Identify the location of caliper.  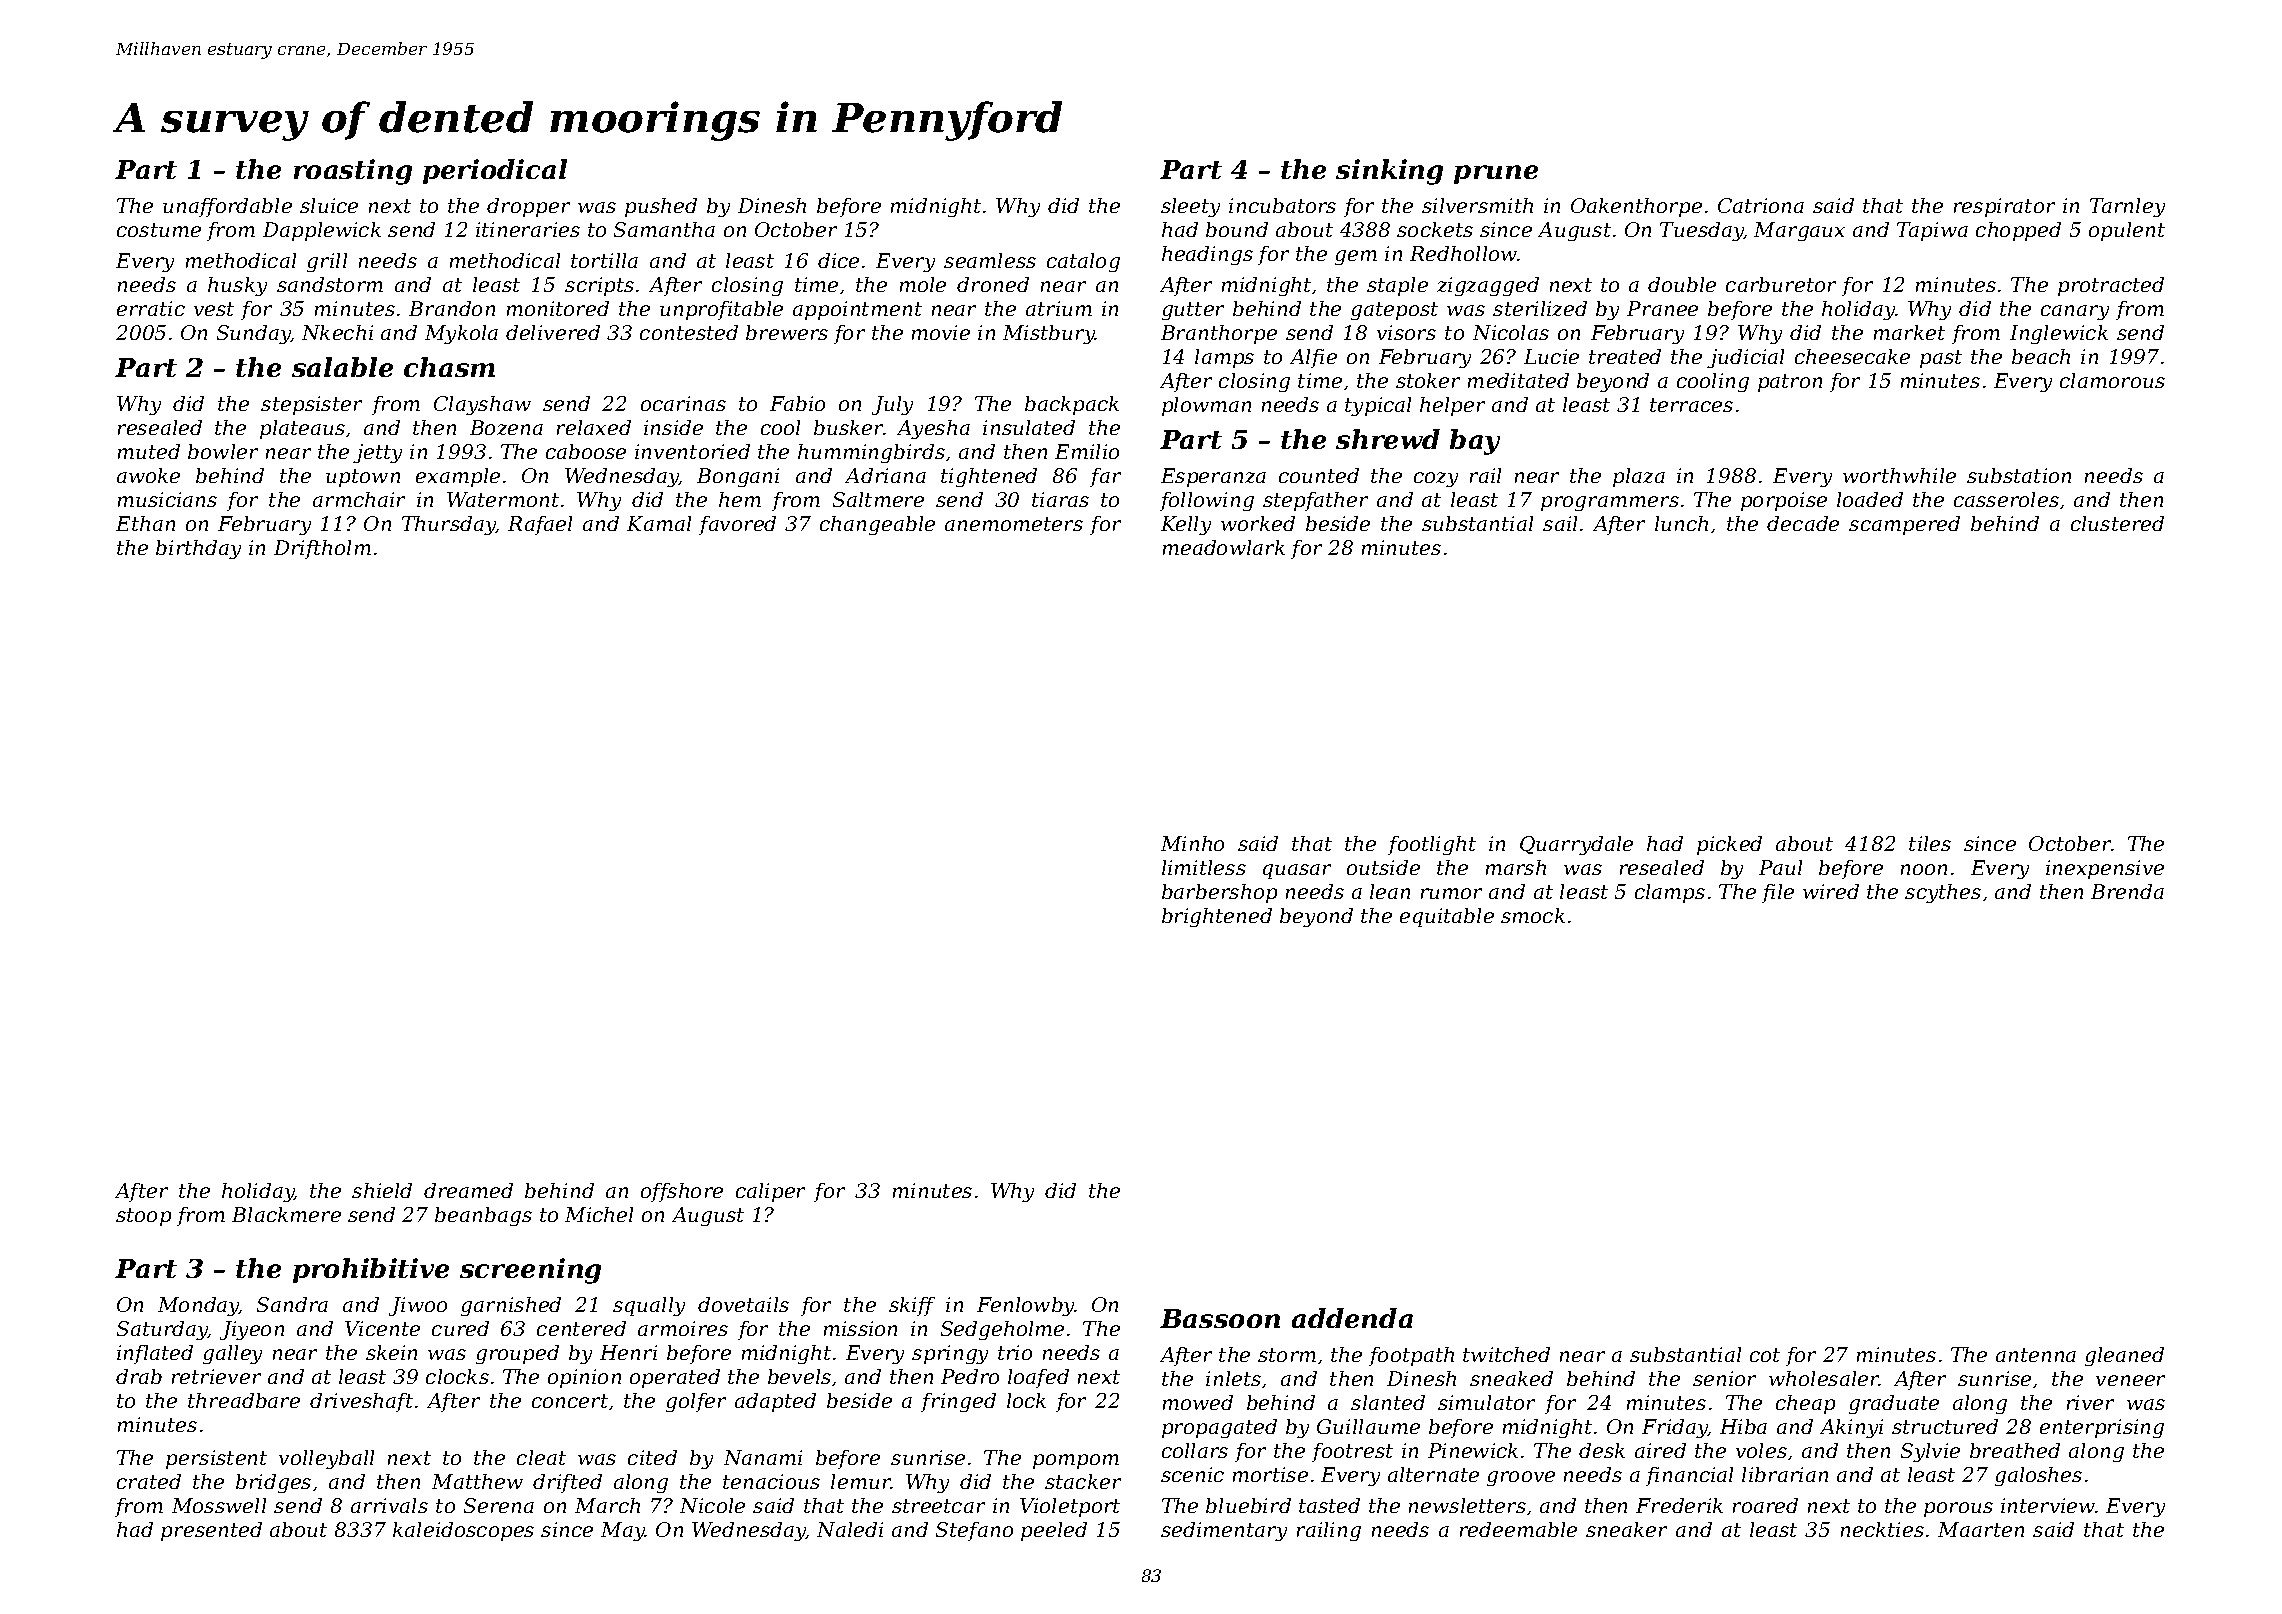
(770, 1192).
